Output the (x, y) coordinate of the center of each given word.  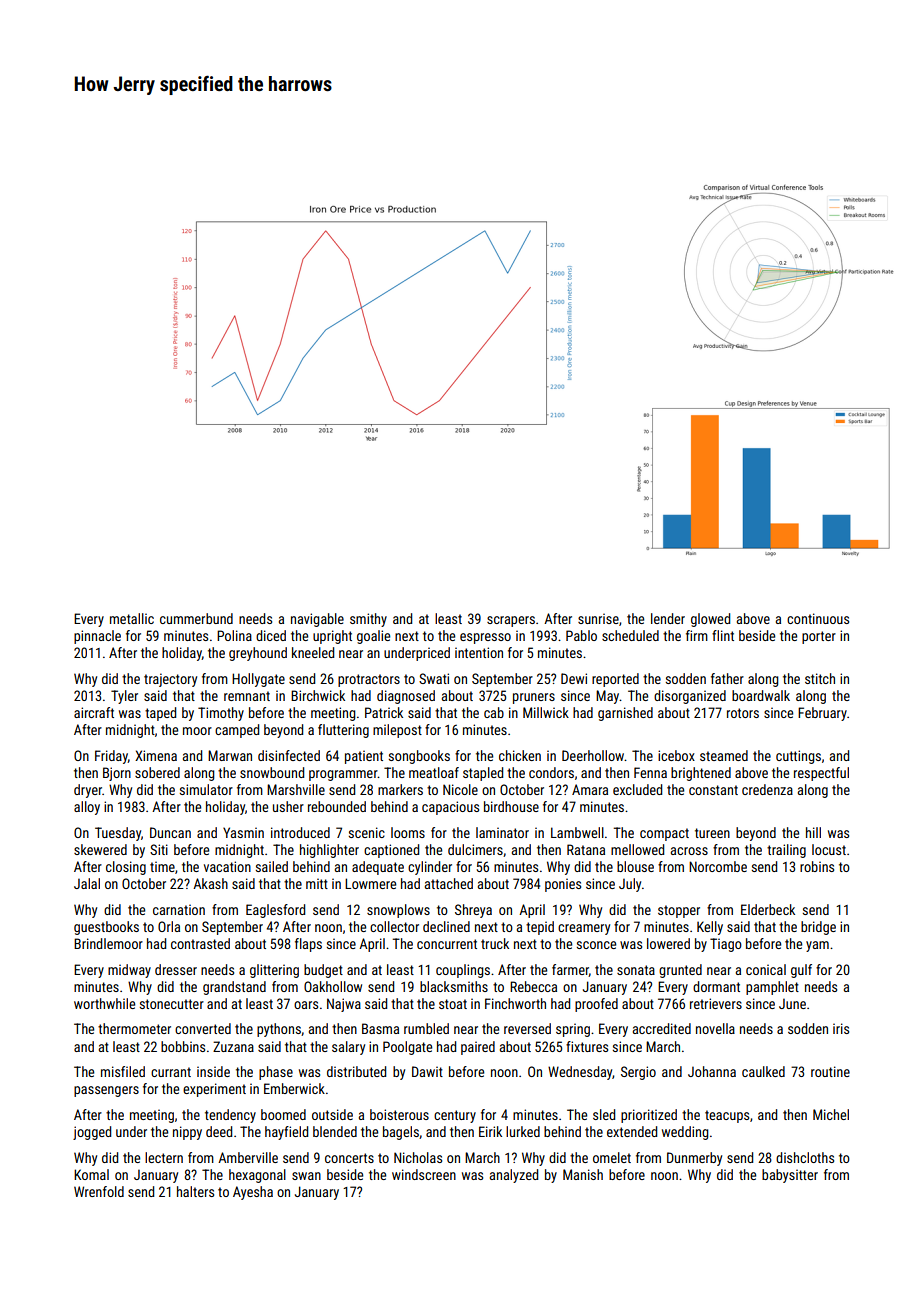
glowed (710, 620)
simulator (206, 789)
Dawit (427, 1071)
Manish (583, 1174)
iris (841, 1028)
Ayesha (253, 1193)
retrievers (716, 1003)
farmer (570, 970)
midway (129, 971)
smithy (368, 620)
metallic (132, 618)
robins (817, 866)
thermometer (134, 1028)
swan (306, 1176)
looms (408, 832)
